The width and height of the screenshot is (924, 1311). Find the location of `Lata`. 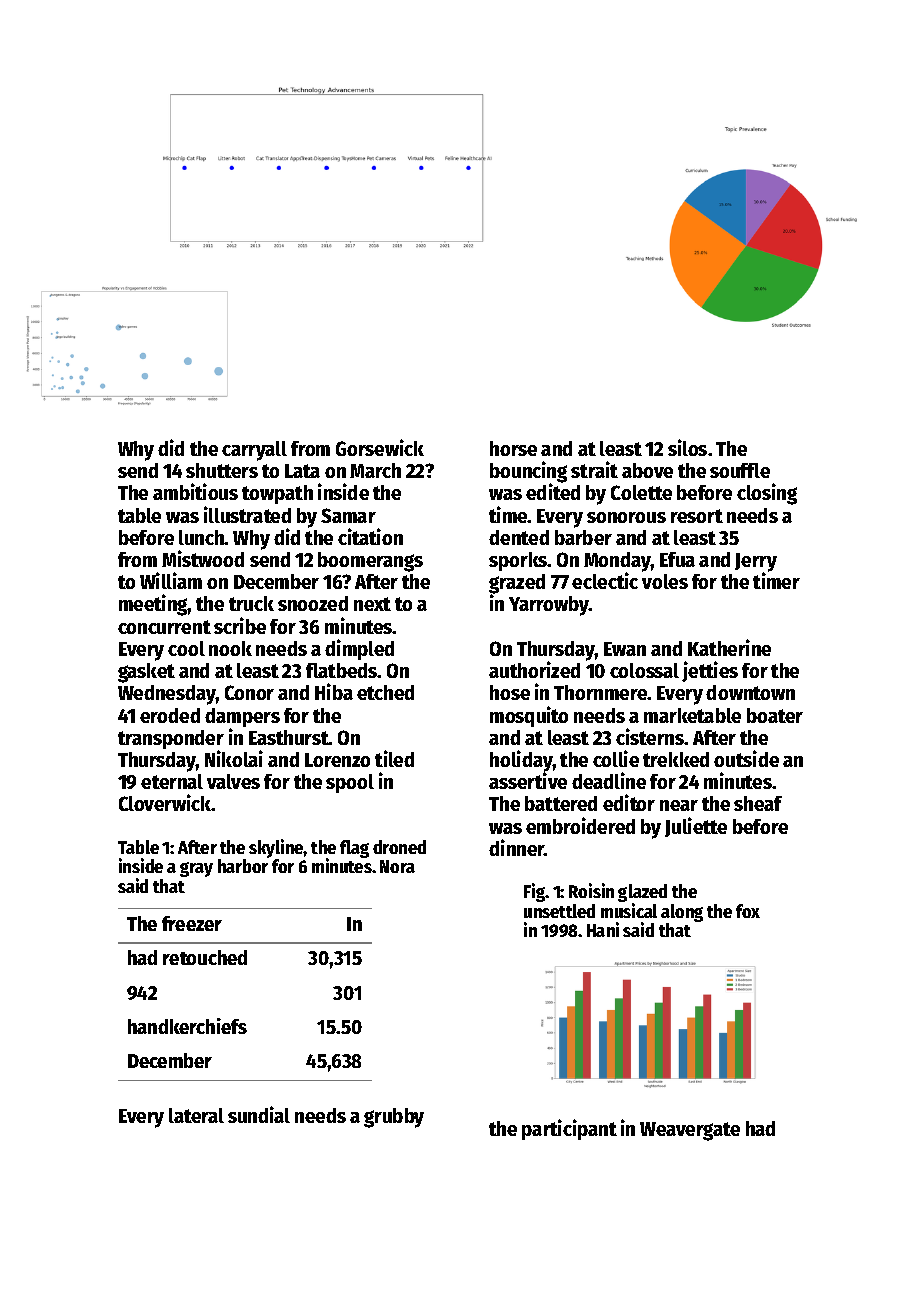

Lata is located at coordinates (302, 471).
